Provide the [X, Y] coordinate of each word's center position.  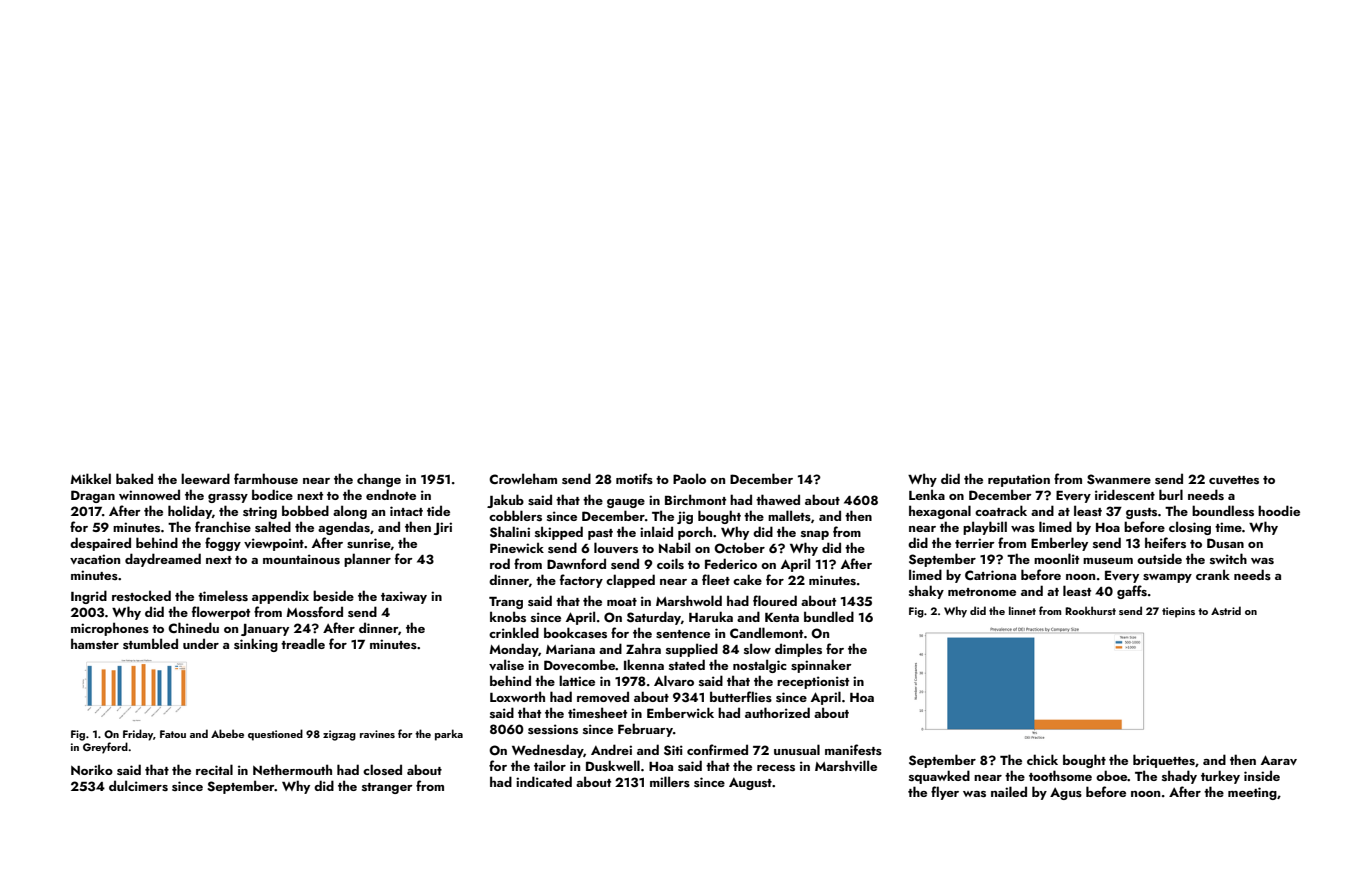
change [379, 480]
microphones [110, 629]
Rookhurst [1090, 610]
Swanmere [1119, 479]
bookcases [575, 633]
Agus [1066, 794]
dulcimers [138, 786]
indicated [544, 781]
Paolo [689, 478]
